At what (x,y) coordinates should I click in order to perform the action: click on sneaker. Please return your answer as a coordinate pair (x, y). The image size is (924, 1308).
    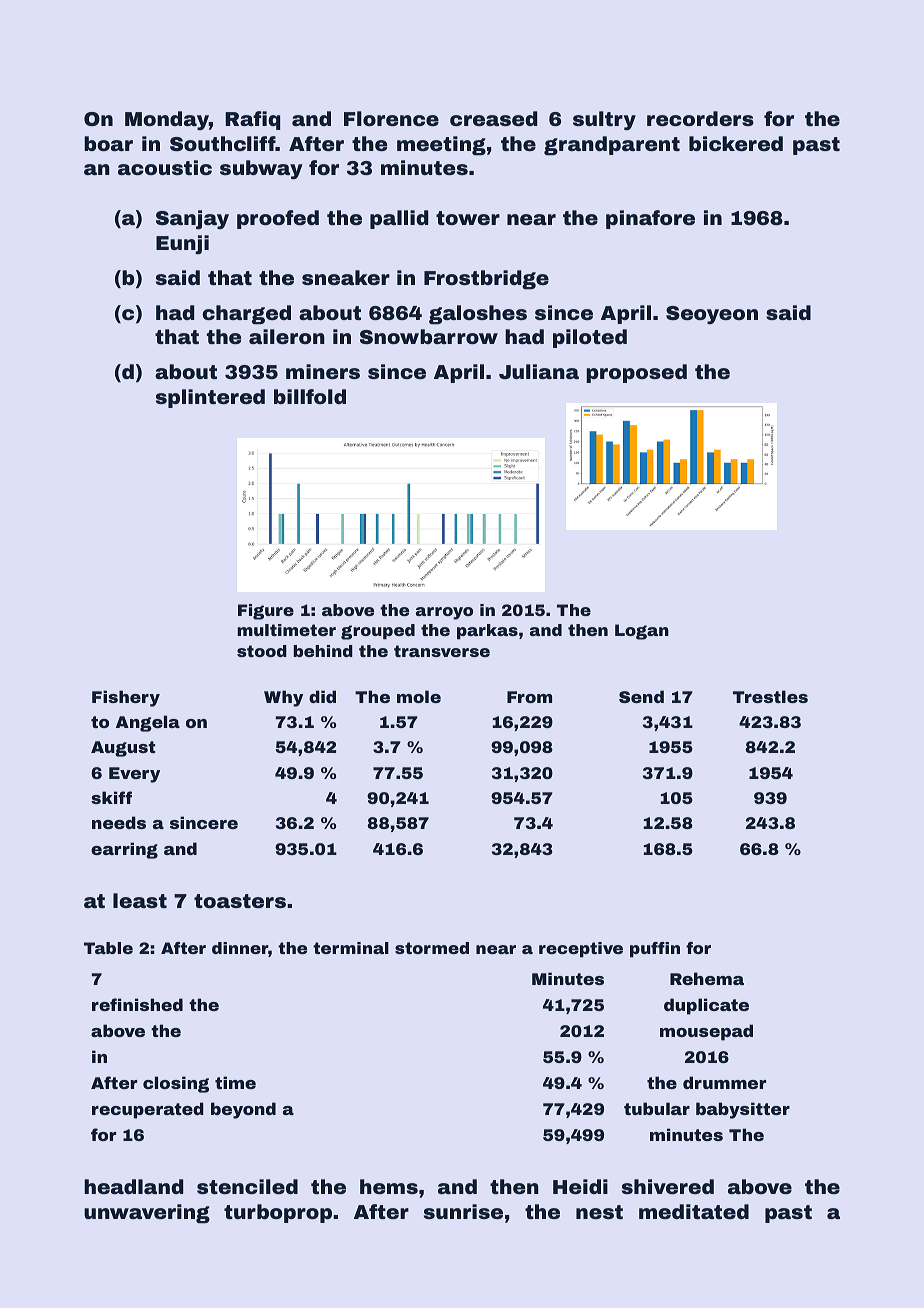
    Looking at the image, I should click on (346, 277).
